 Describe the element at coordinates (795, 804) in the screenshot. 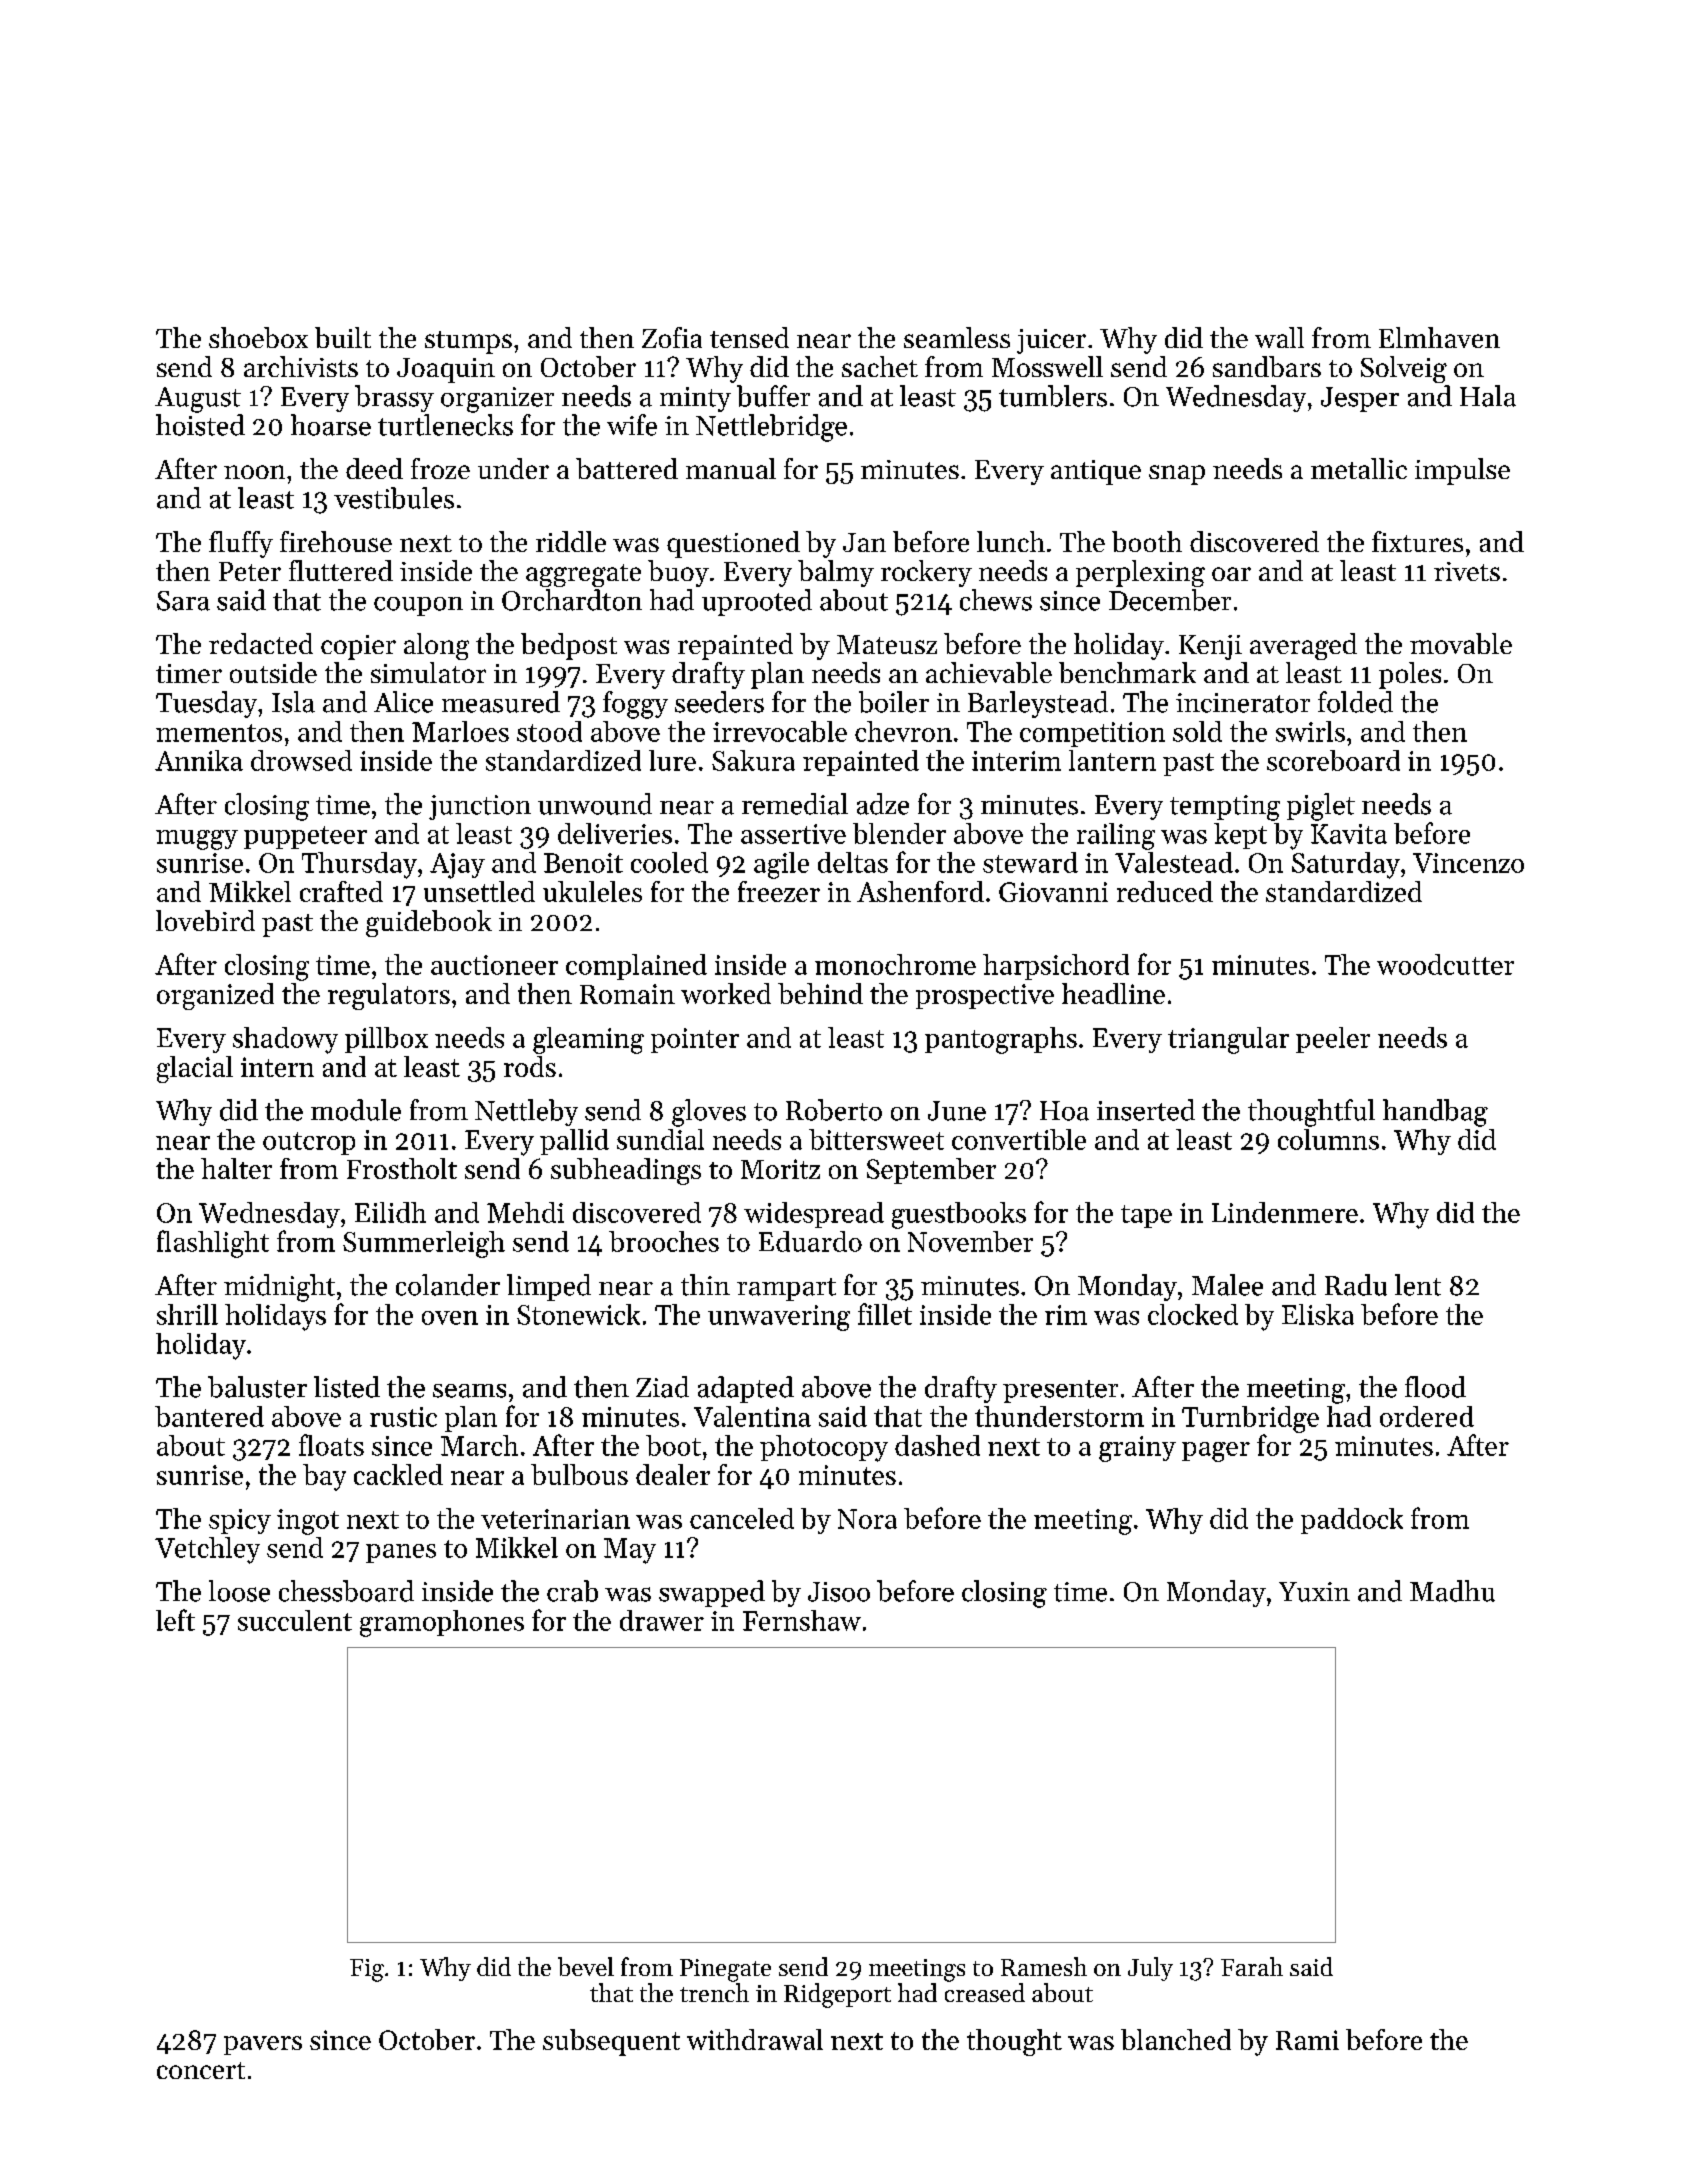

I see `remedial` at that location.
